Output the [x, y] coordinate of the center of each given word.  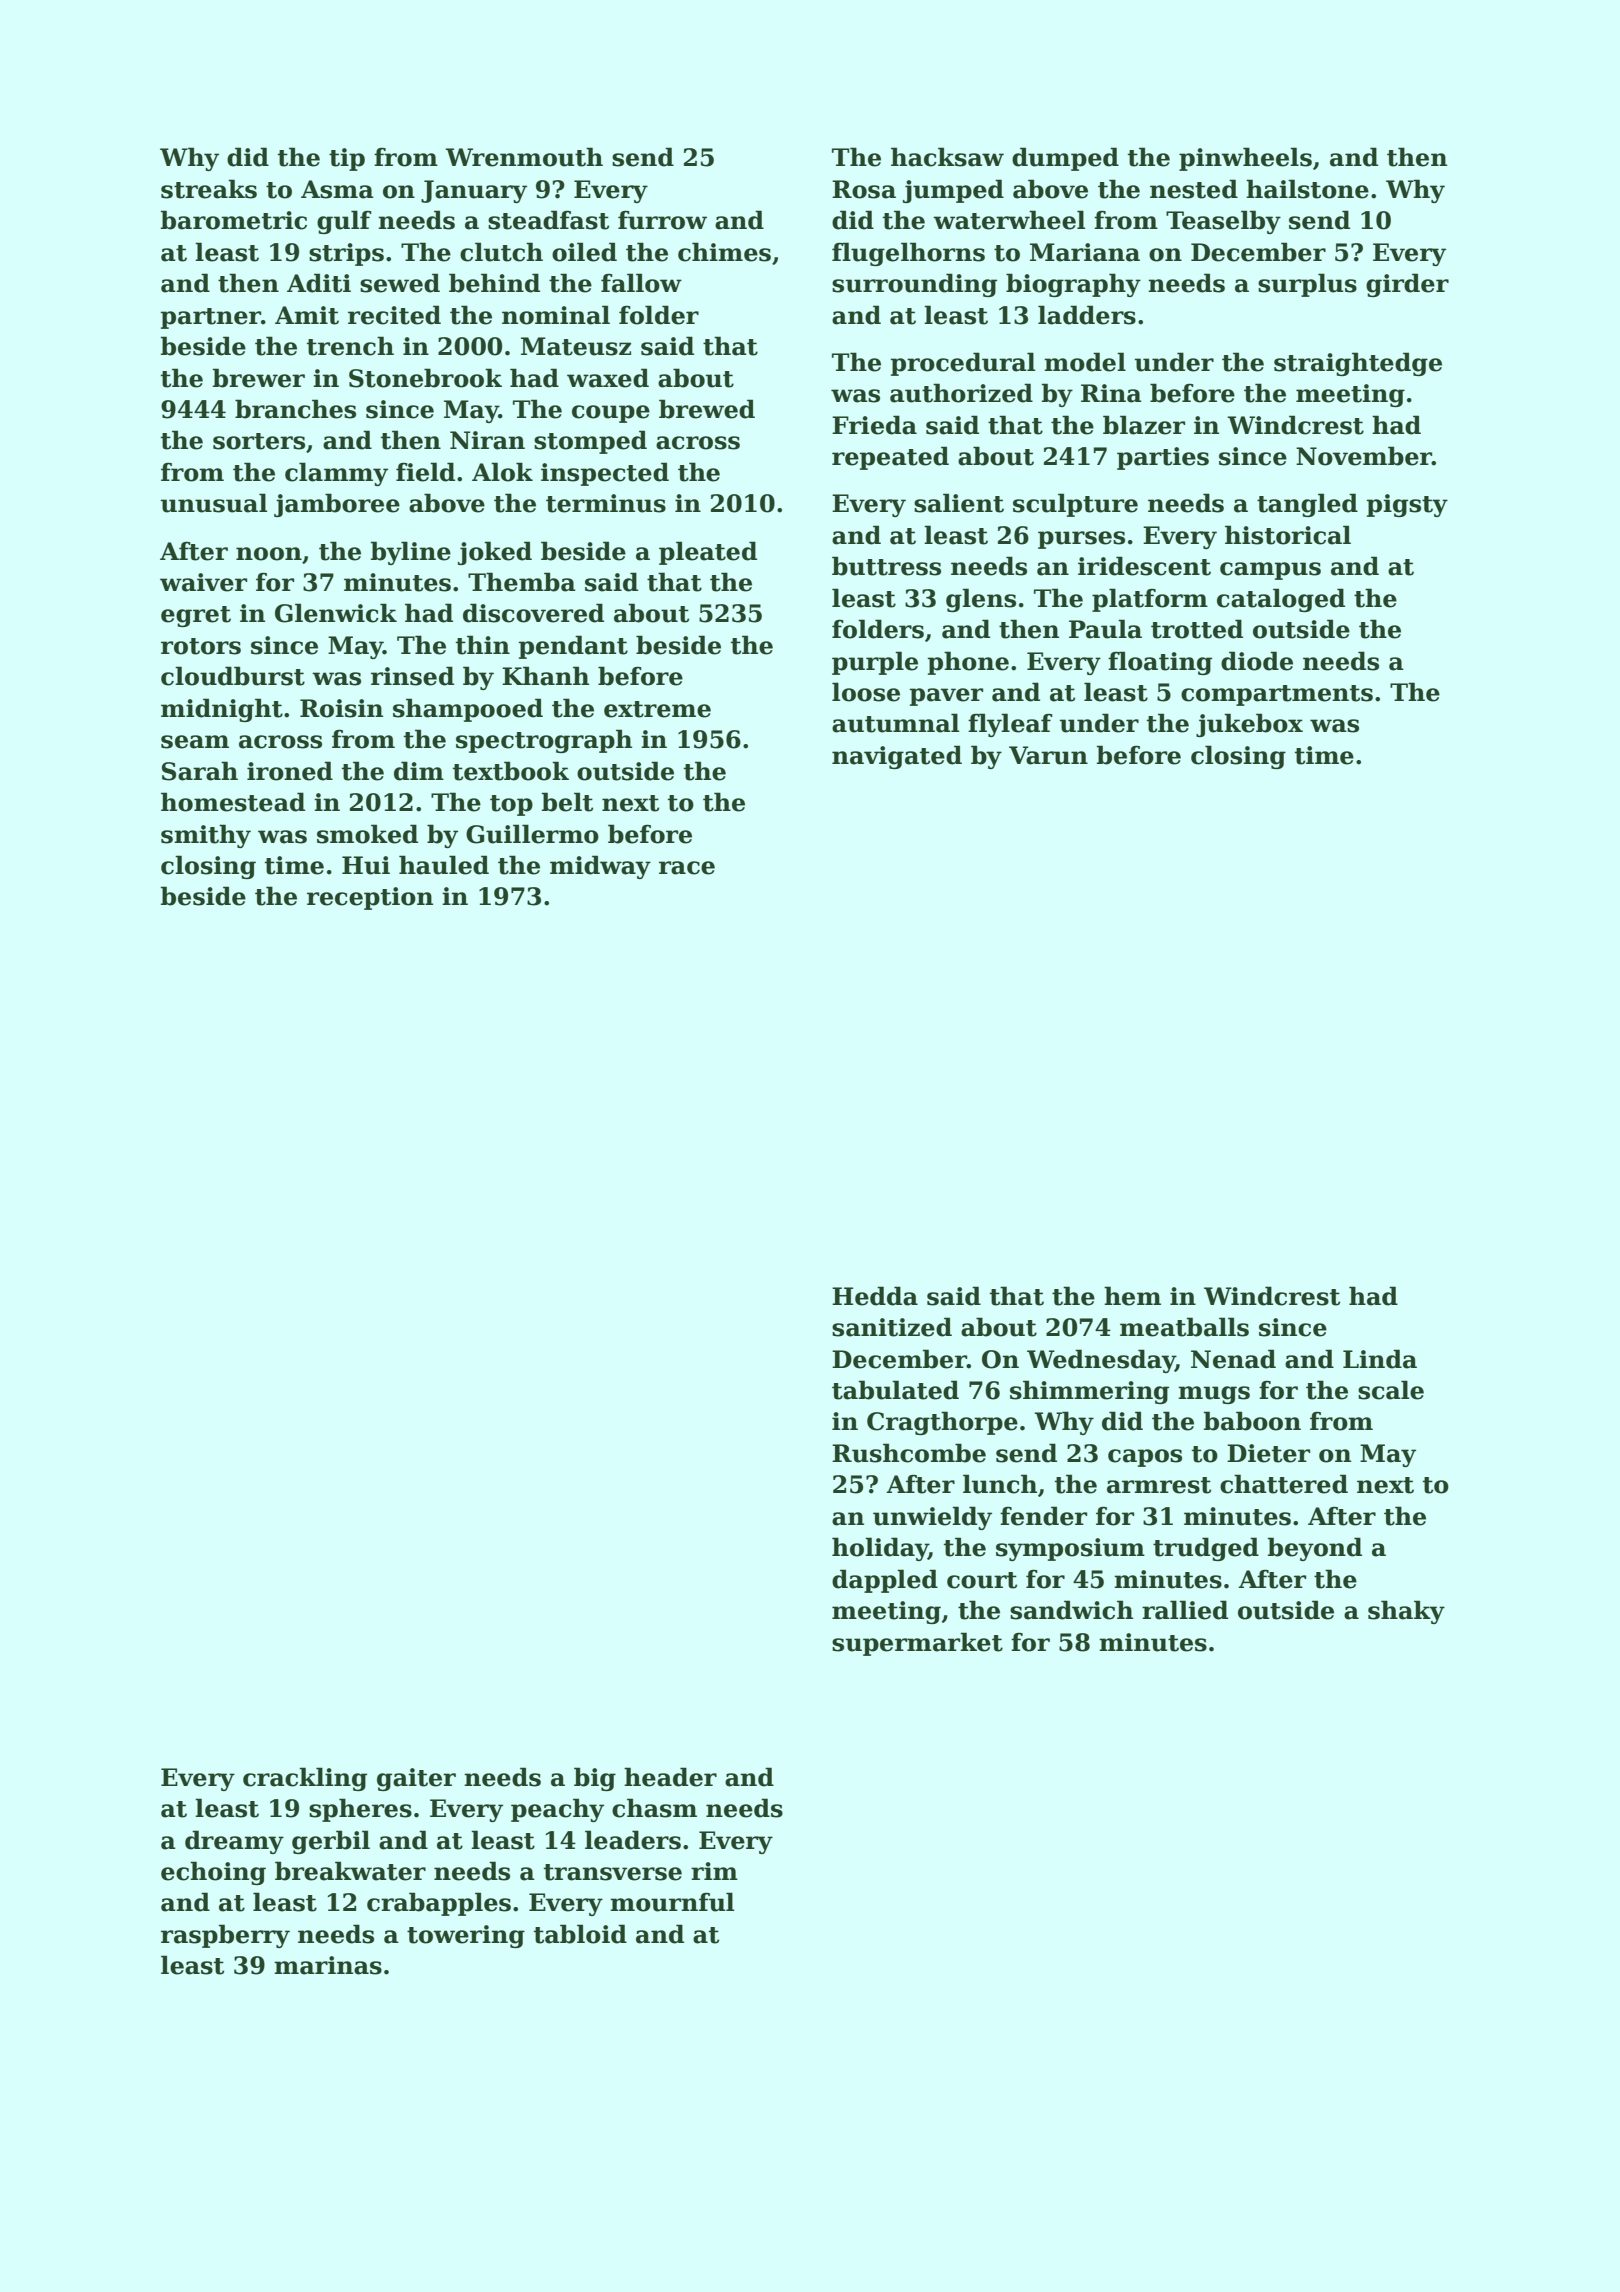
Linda [1380, 1359]
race [687, 868]
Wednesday [1101, 1361]
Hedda [875, 1296]
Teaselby [1223, 222]
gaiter [416, 1779]
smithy [206, 836]
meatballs [1184, 1327]
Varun [1048, 755]
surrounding [914, 285]
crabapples [439, 1904]
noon [269, 554]
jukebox [1249, 725]
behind [494, 283]
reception [370, 898]
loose [866, 692]
